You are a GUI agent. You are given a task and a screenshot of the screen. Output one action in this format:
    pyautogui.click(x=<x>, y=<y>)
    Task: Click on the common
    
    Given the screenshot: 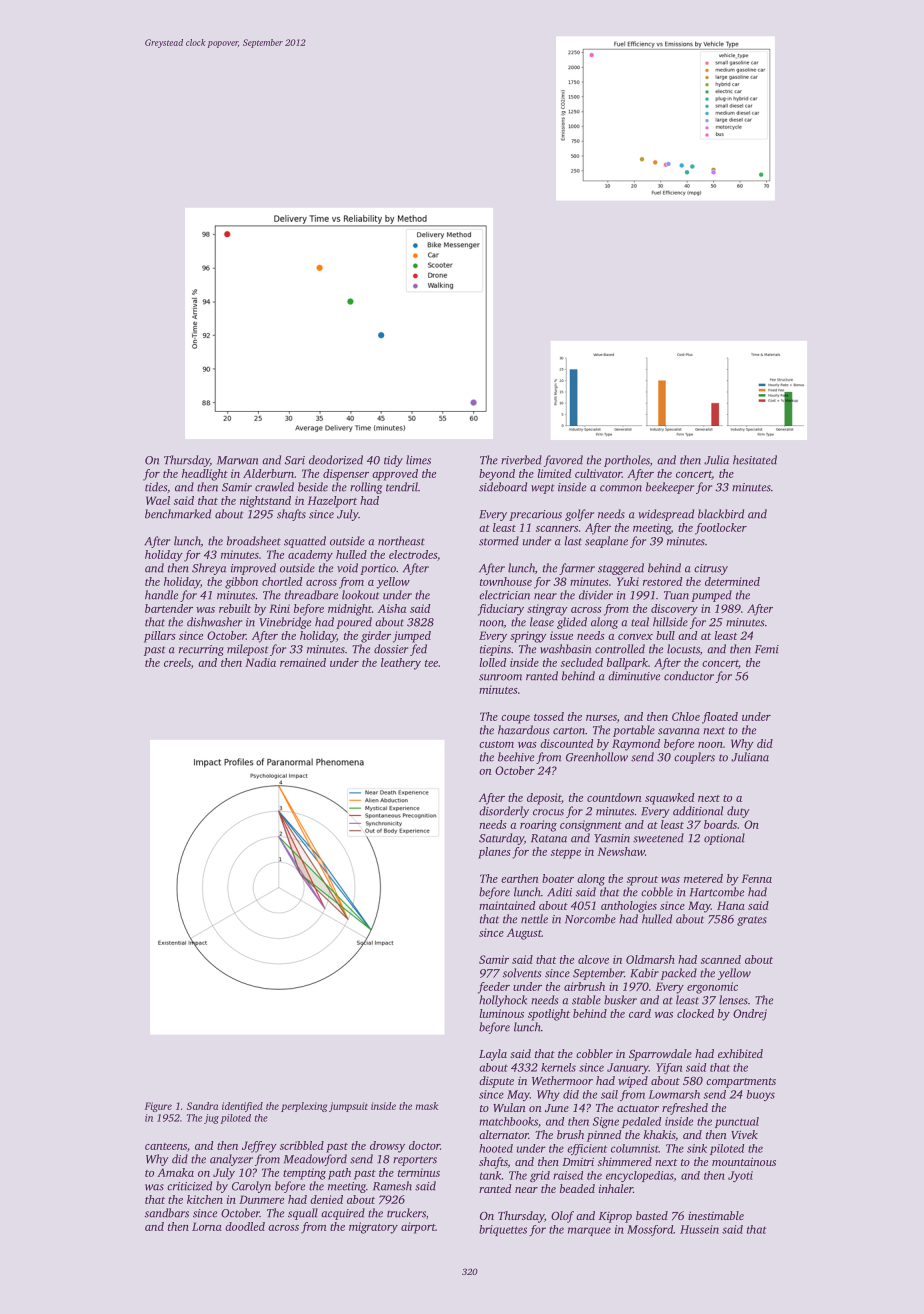 What is the action you would take?
    pyautogui.click(x=621, y=488)
